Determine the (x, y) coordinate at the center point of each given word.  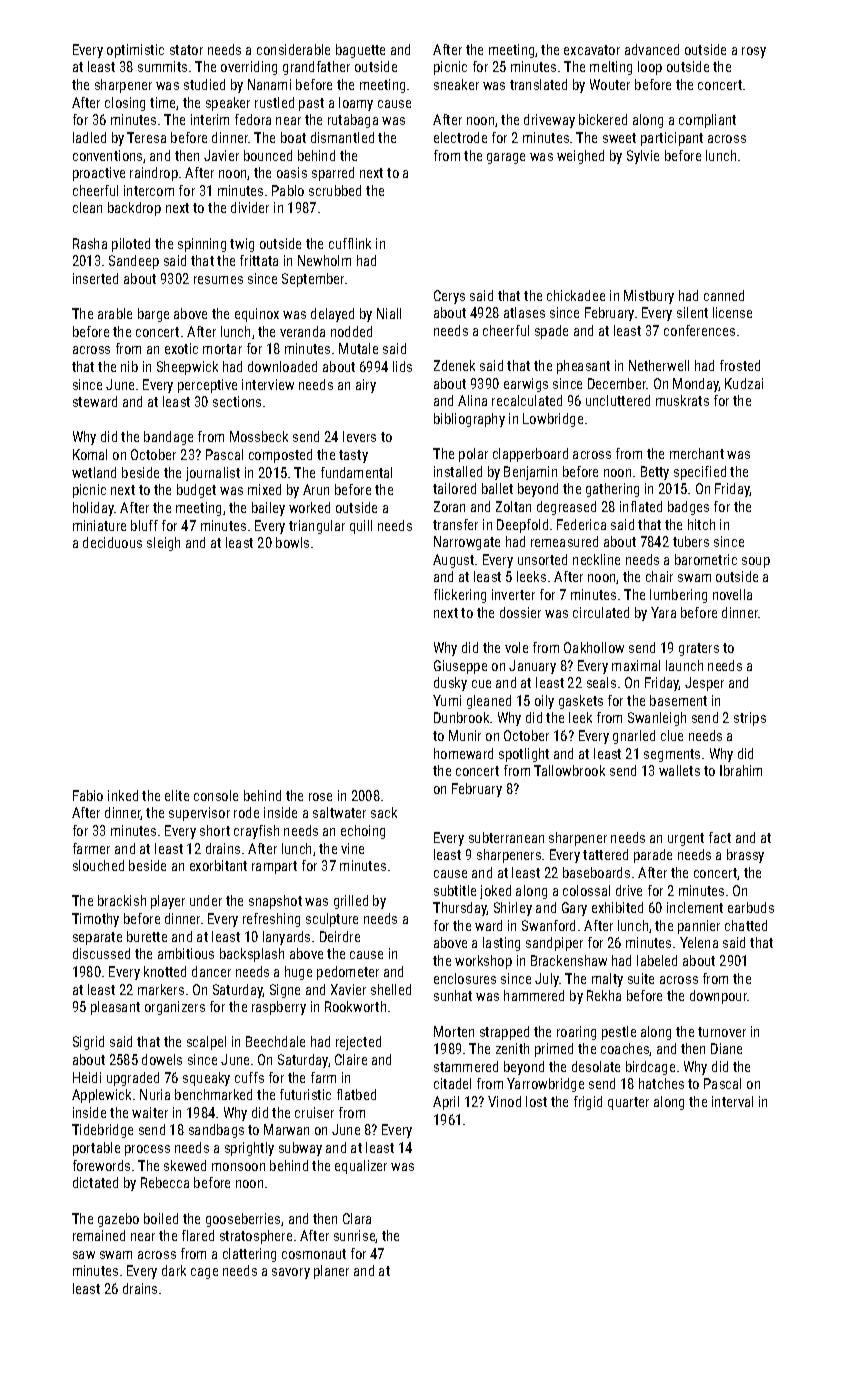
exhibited (617, 907)
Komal (90, 454)
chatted (746, 925)
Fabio (88, 795)
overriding (249, 68)
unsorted (542, 559)
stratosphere (256, 1237)
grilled (351, 902)
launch (684, 665)
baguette (360, 51)
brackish (122, 900)
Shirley (513, 909)
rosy (754, 52)
